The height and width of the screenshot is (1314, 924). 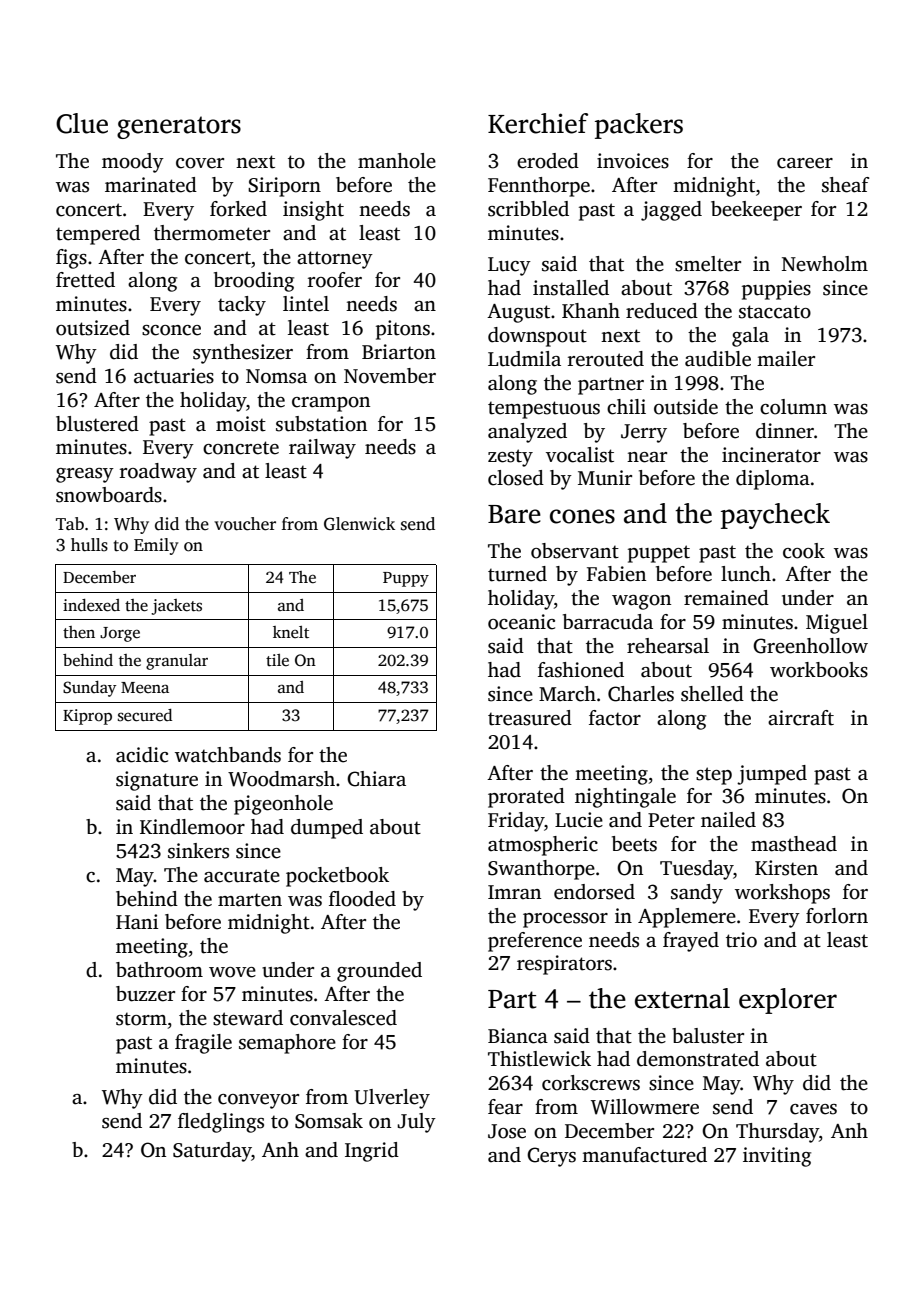 I want to click on packers, so click(x=639, y=126).
